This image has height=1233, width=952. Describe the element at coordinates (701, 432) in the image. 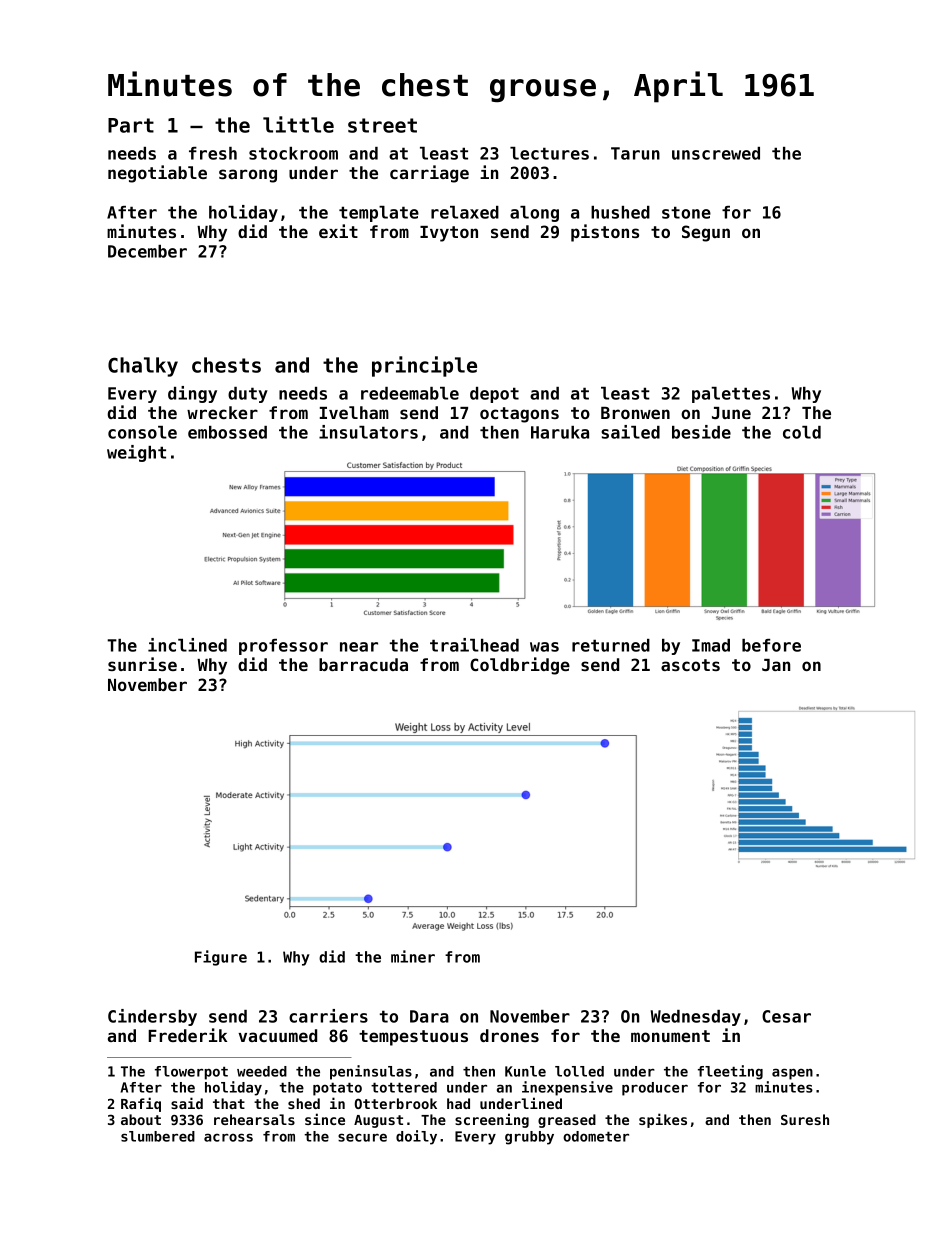

I see `beside` at that location.
